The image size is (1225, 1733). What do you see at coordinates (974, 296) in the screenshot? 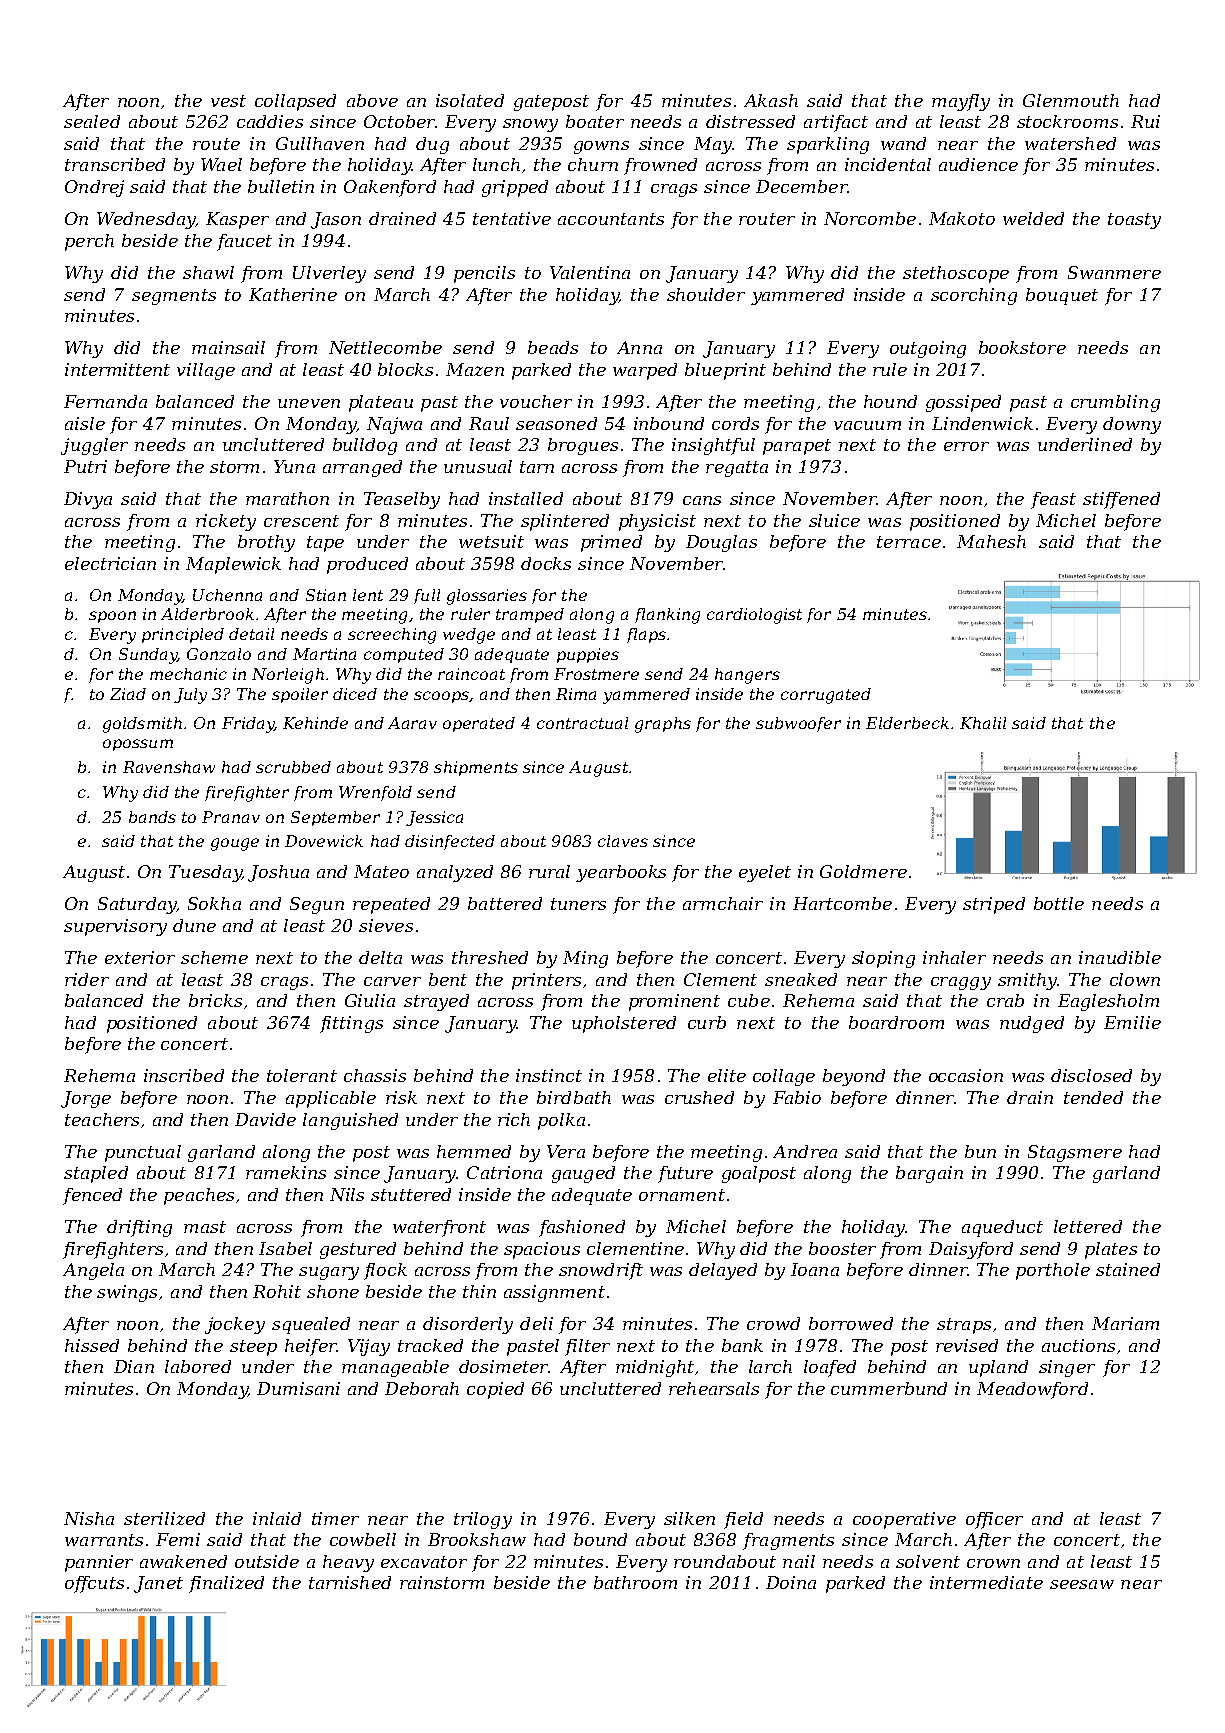
I see `scorching` at bounding box center [974, 296].
